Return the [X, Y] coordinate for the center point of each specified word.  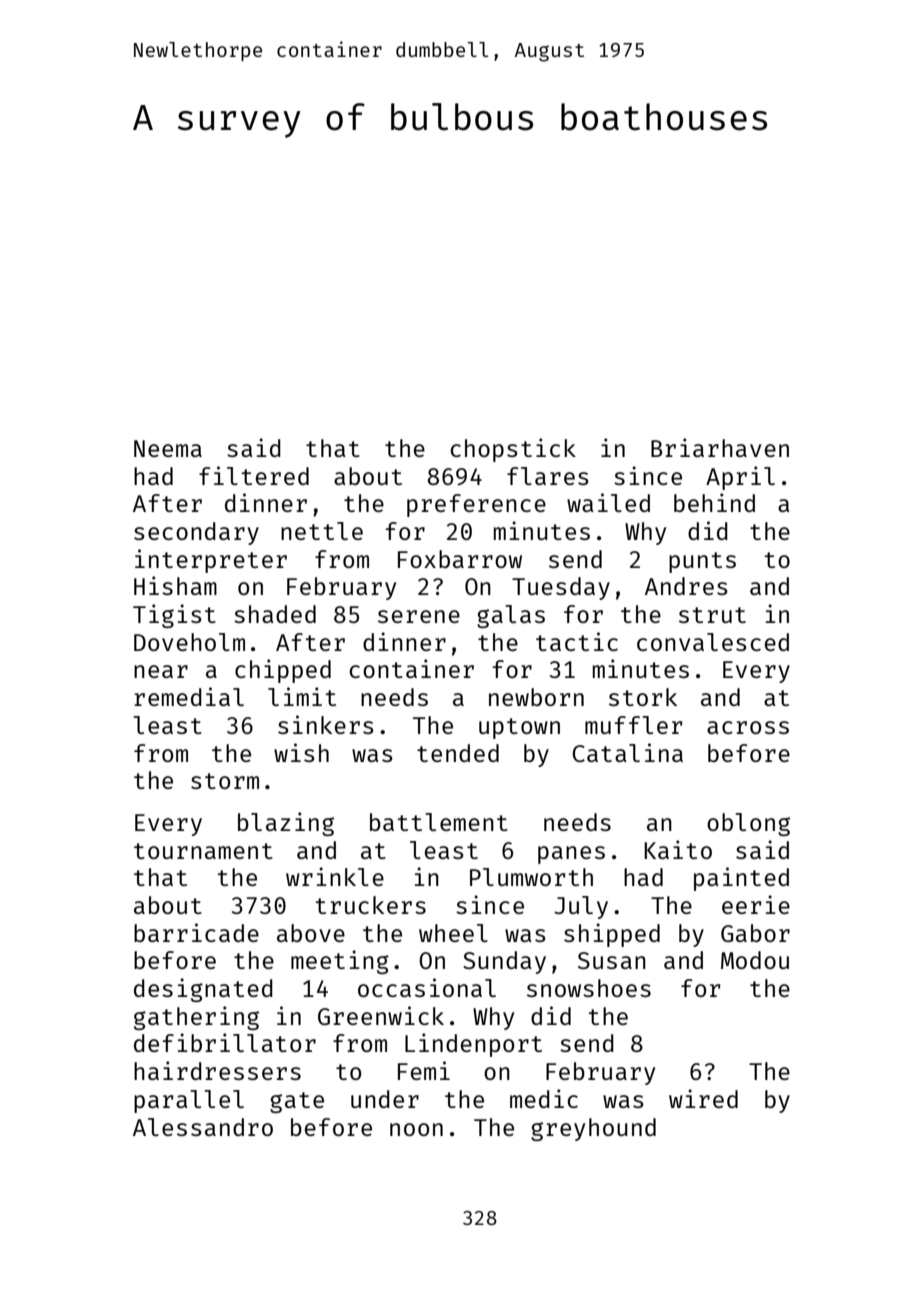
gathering [196, 1018]
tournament [203, 851]
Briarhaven [720, 447]
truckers [371, 905]
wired [703, 1098]
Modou [755, 960]
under [385, 1099]
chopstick [513, 450]
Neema [168, 448]
